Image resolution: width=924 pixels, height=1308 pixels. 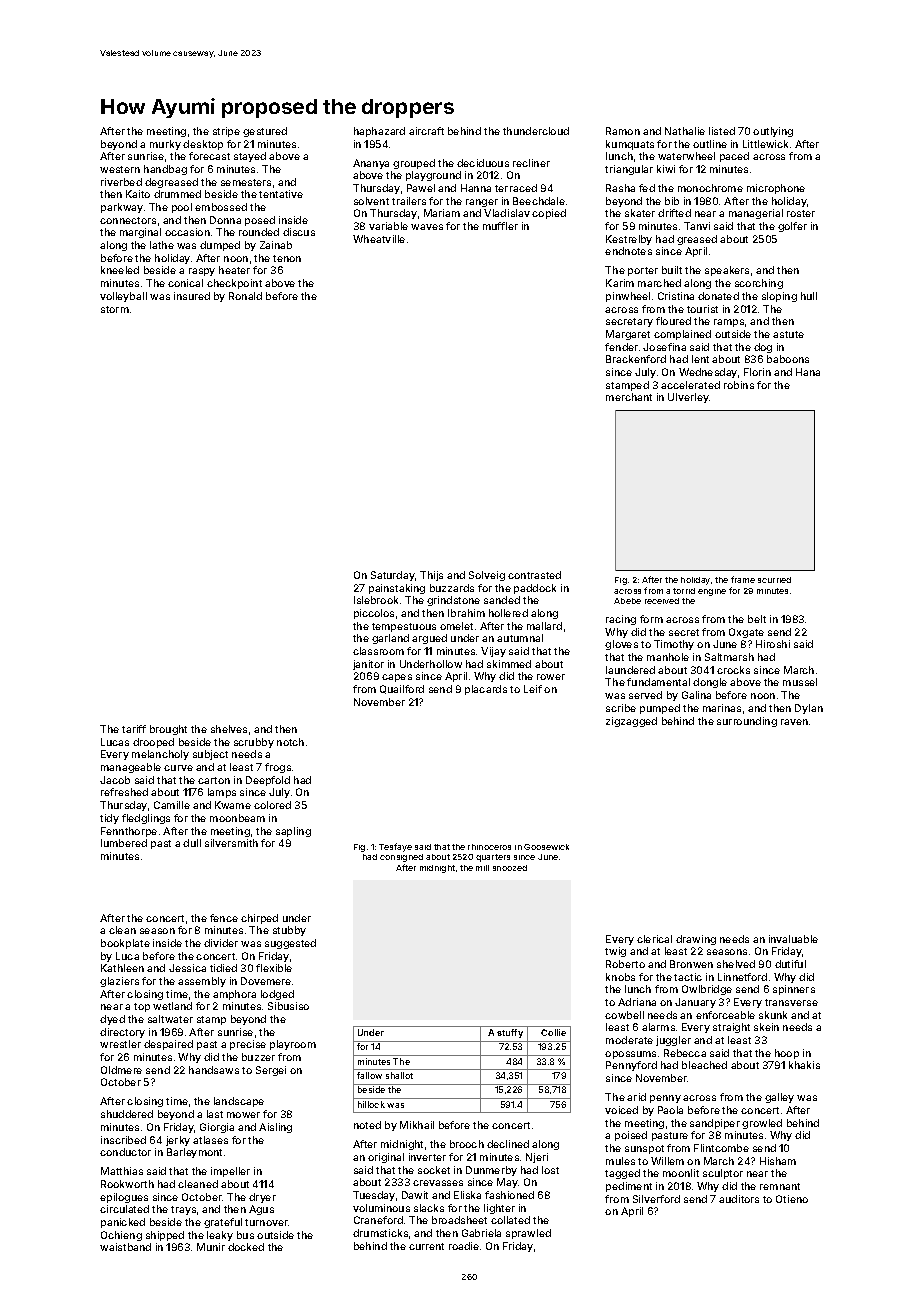 What do you see at coordinates (290, 944) in the document?
I see `suggested` at bounding box center [290, 944].
